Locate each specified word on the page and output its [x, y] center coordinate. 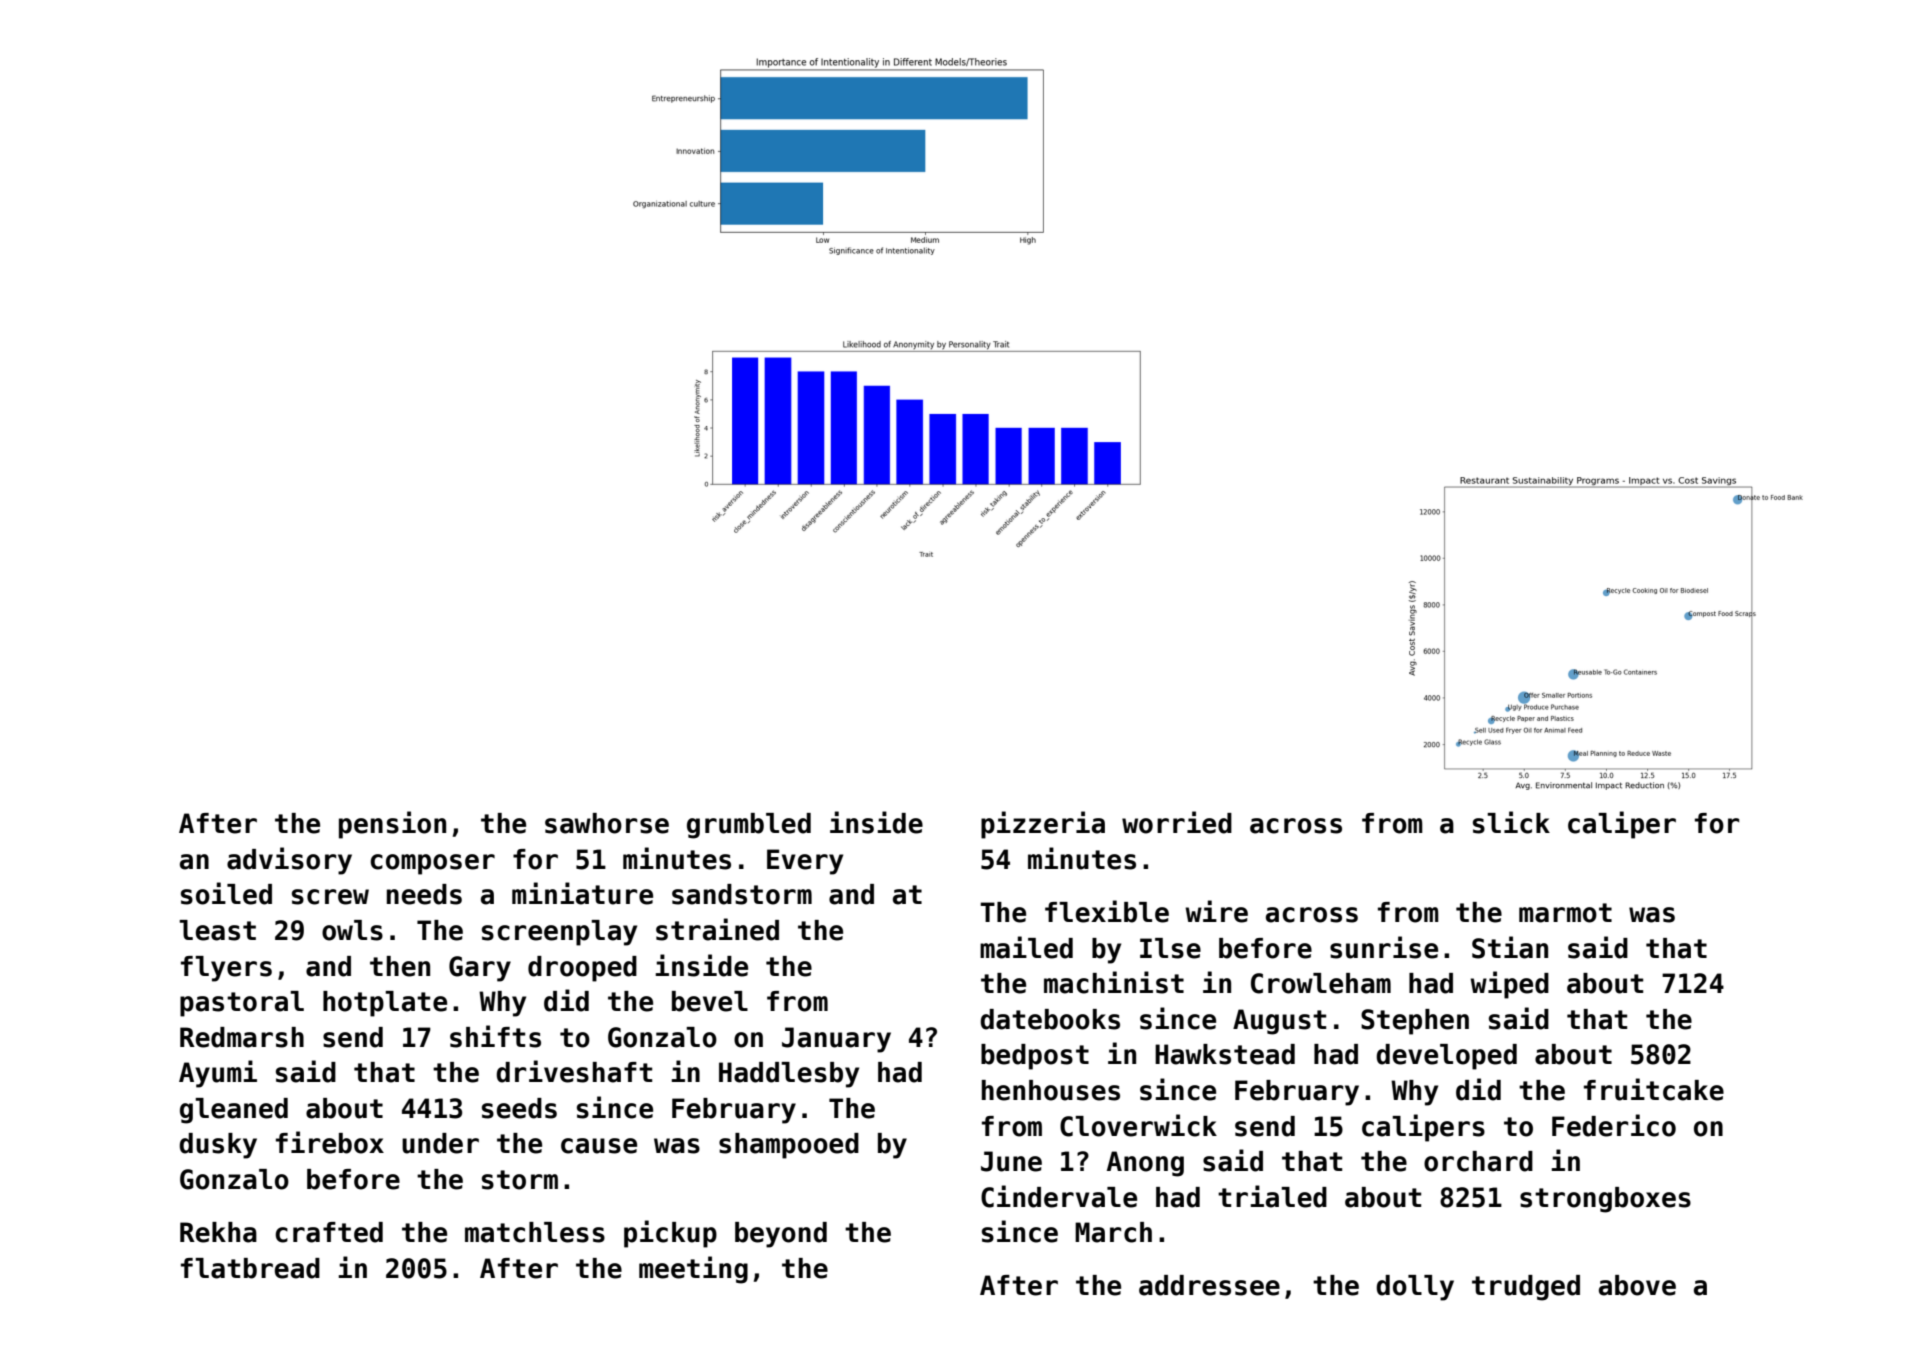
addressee [1209, 1285]
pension [392, 825]
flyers [226, 969]
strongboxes [1605, 1200]
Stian [1510, 947]
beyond [781, 1235]
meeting [693, 1270]
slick [1511, 822]
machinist [1114, 982]
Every [805, 862]
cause [599, 1146]
